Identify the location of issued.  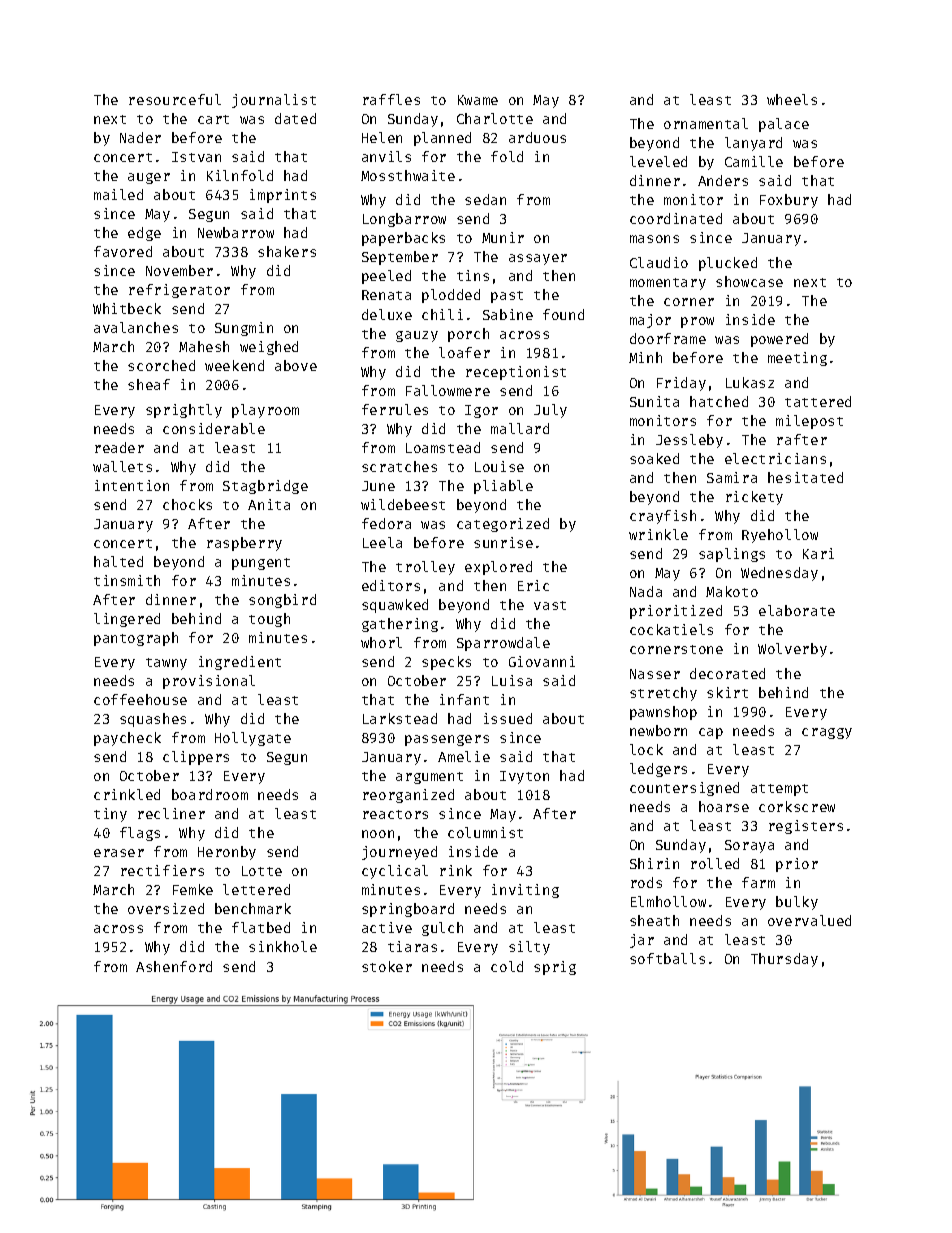
(508, 718).
